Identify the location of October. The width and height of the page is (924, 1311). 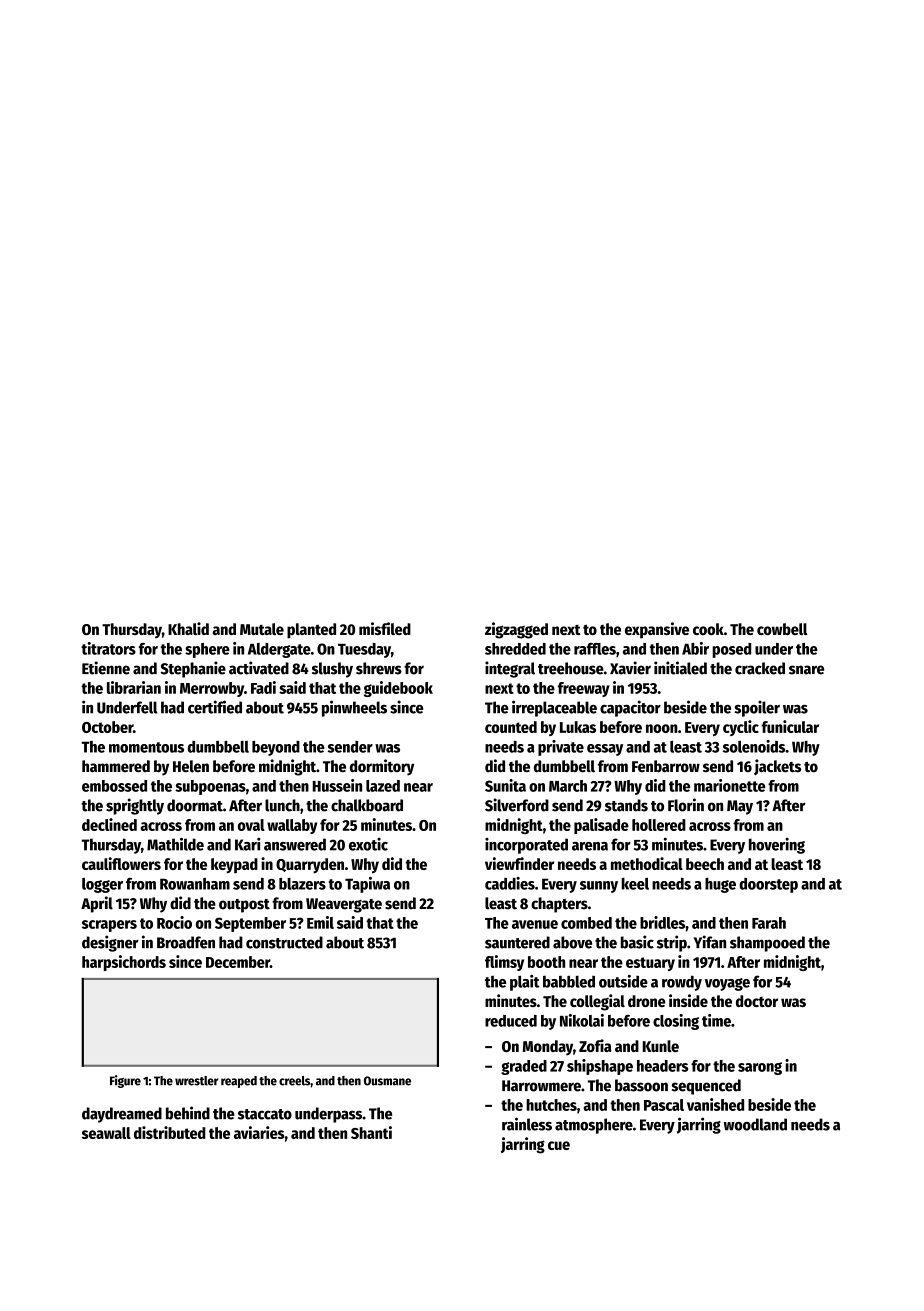
(107, 727).
